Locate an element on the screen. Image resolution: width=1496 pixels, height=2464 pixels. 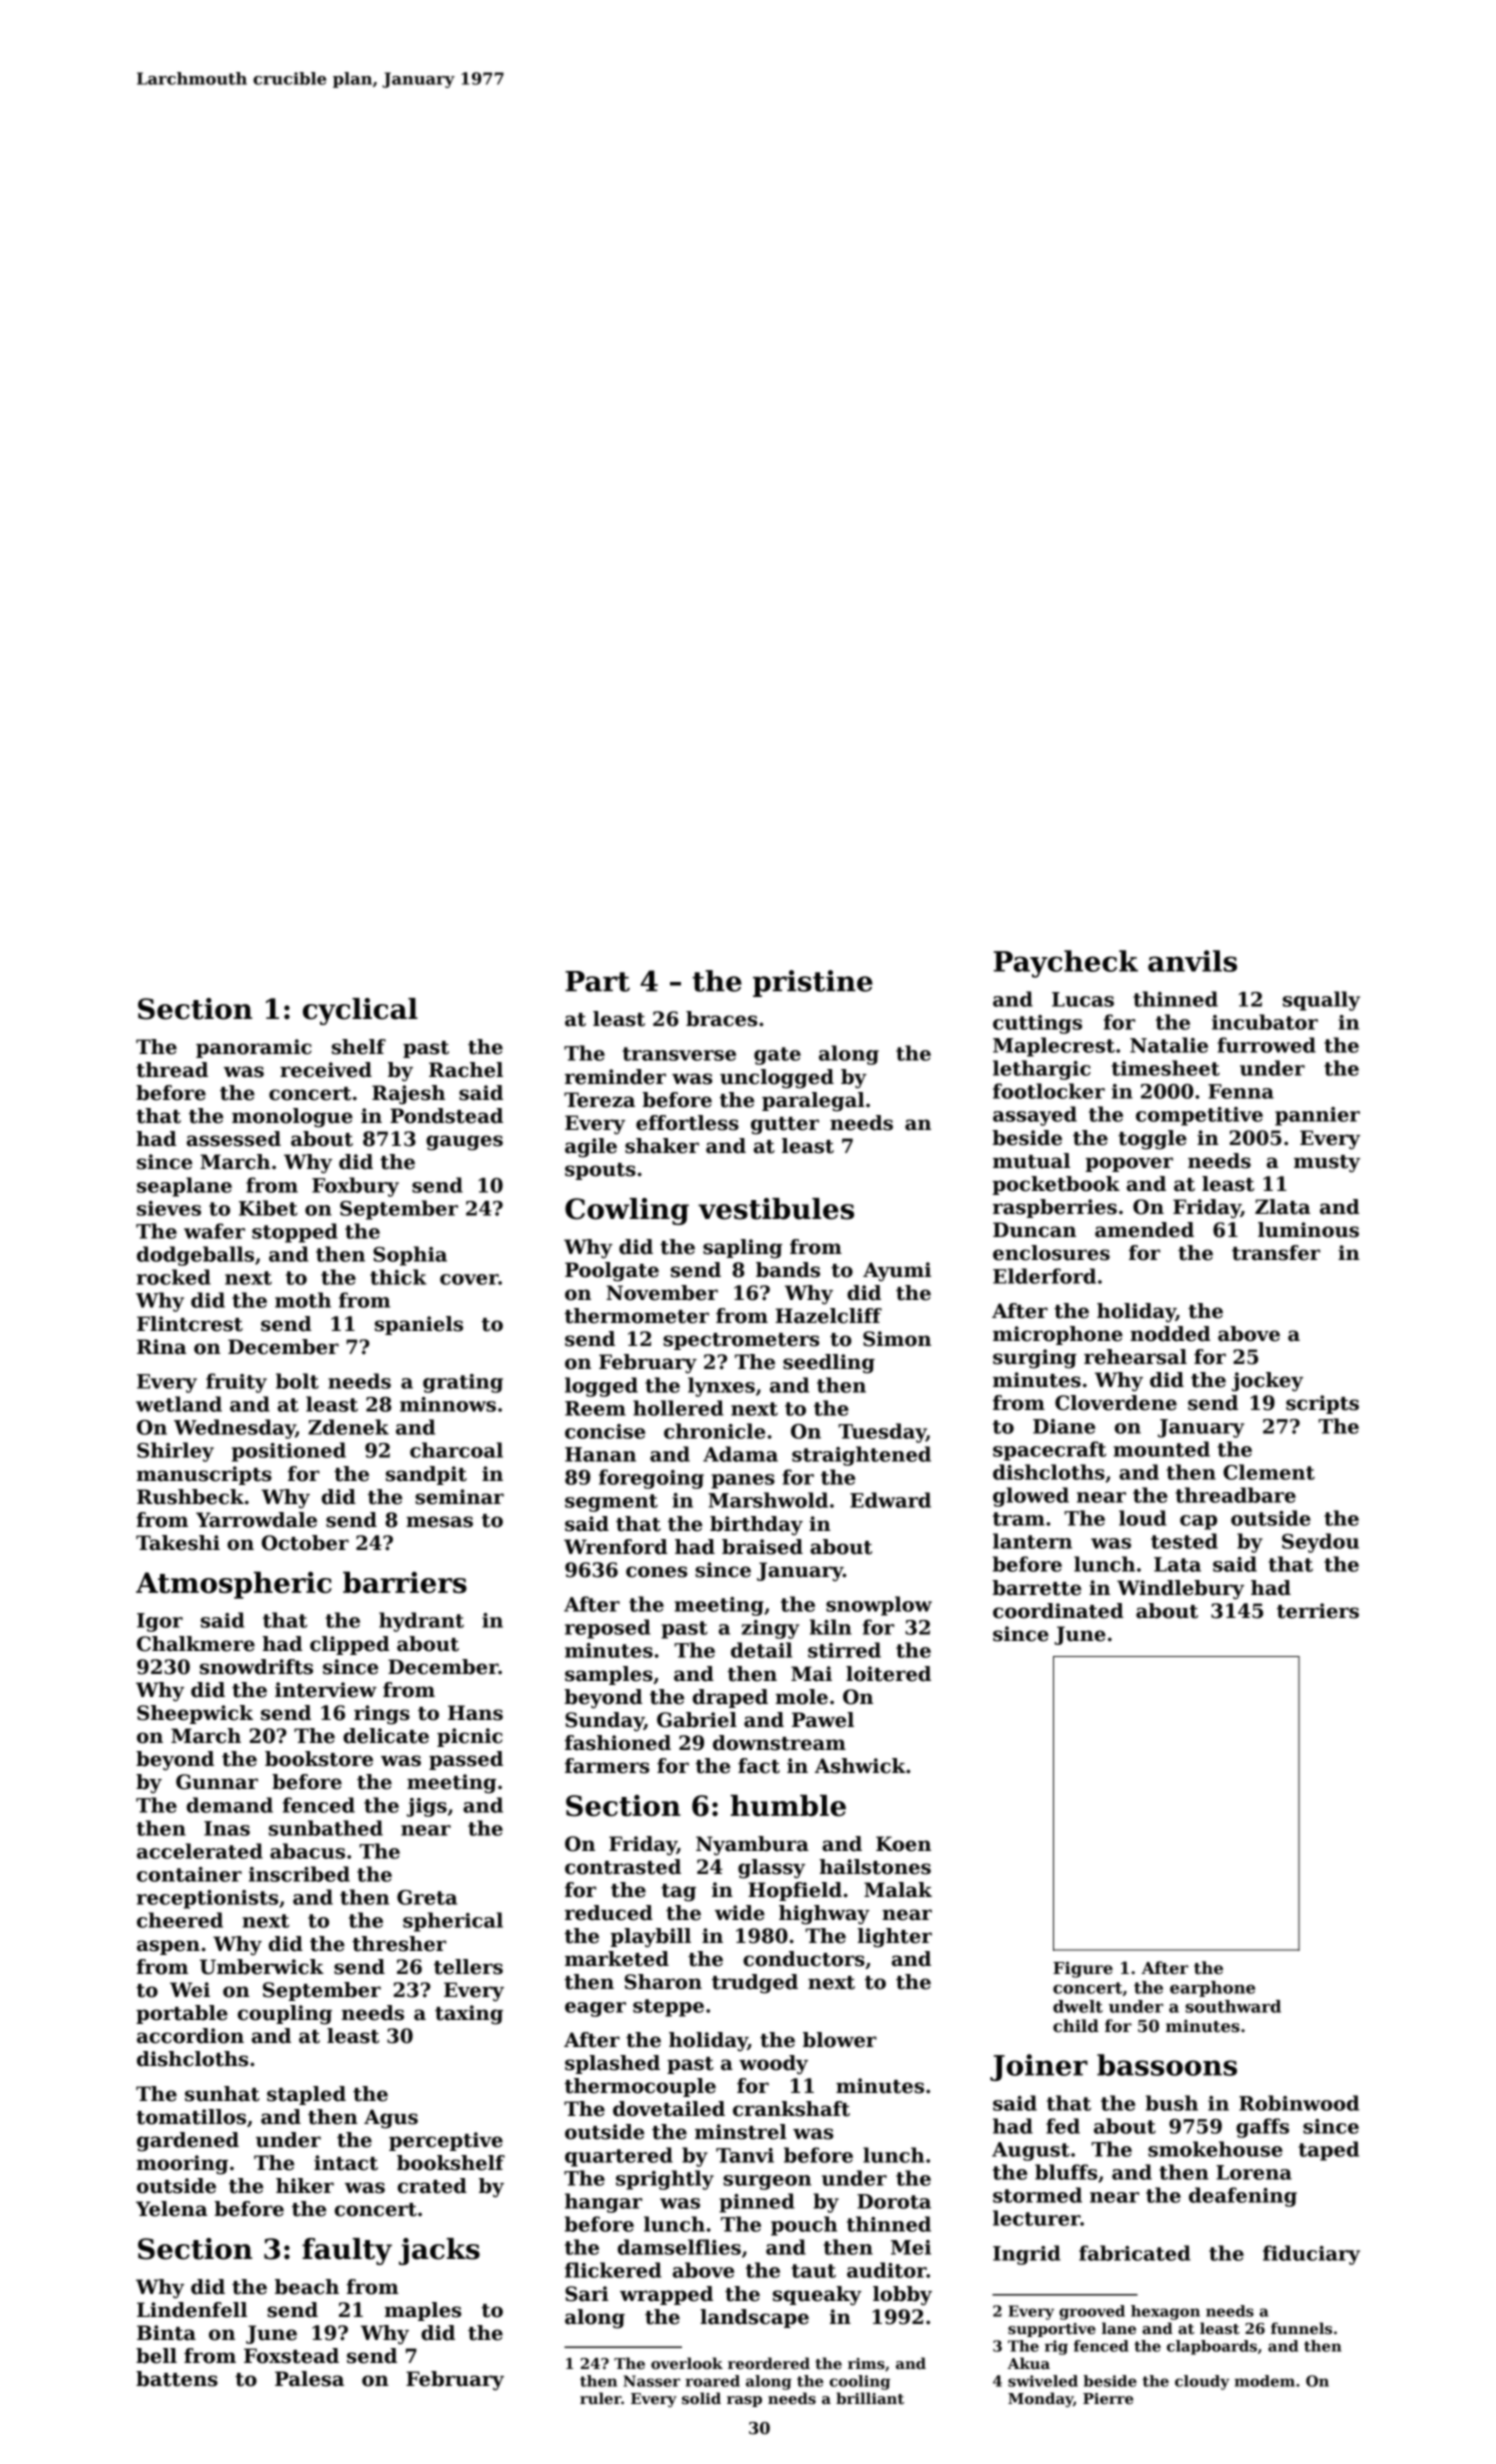
terriers is located at coordinates (1318, 1611).
